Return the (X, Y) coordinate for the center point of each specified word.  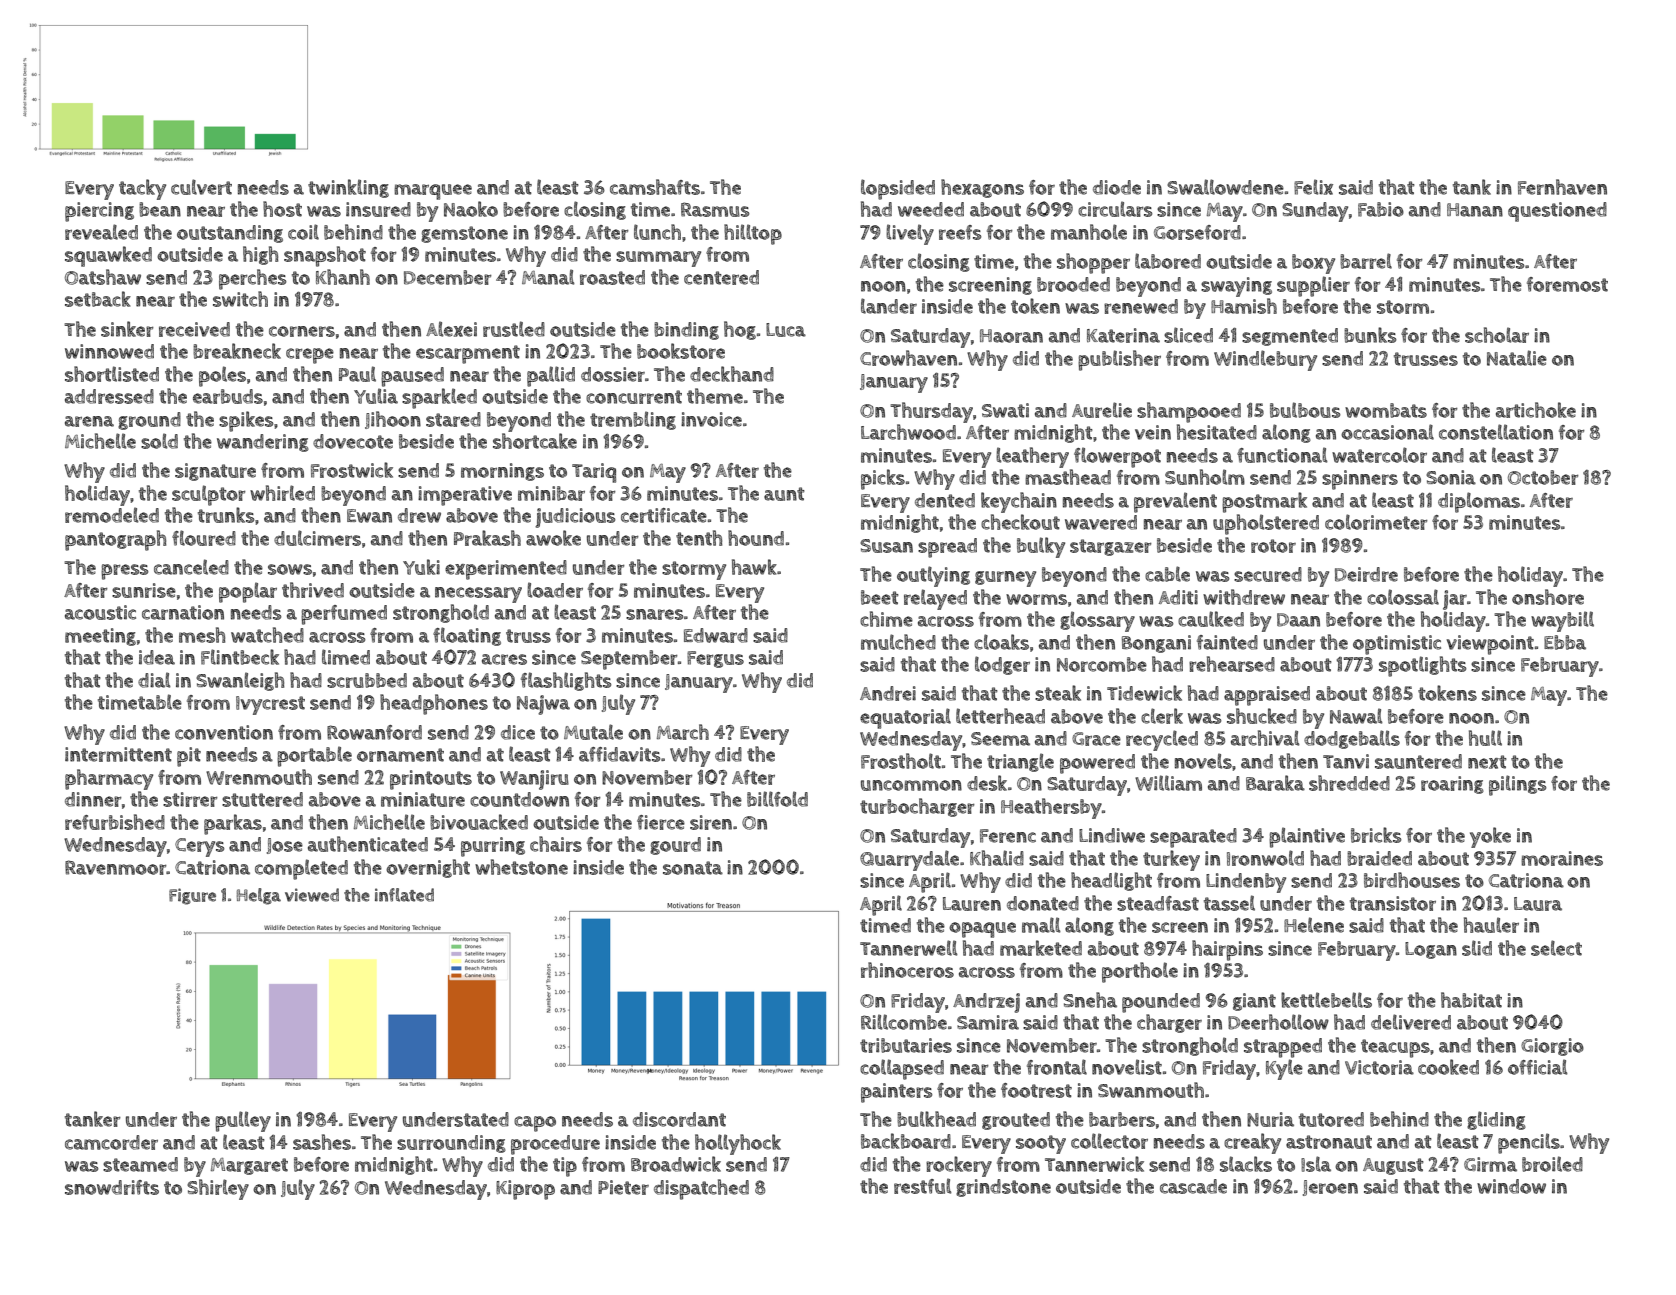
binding (686, 331)
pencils (1529, 1143)
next (1487, 762)
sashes (322, 1142)
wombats (1386, 410)
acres (504, 659)
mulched (898, 642)
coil (303, 232)
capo (535, 1124)
